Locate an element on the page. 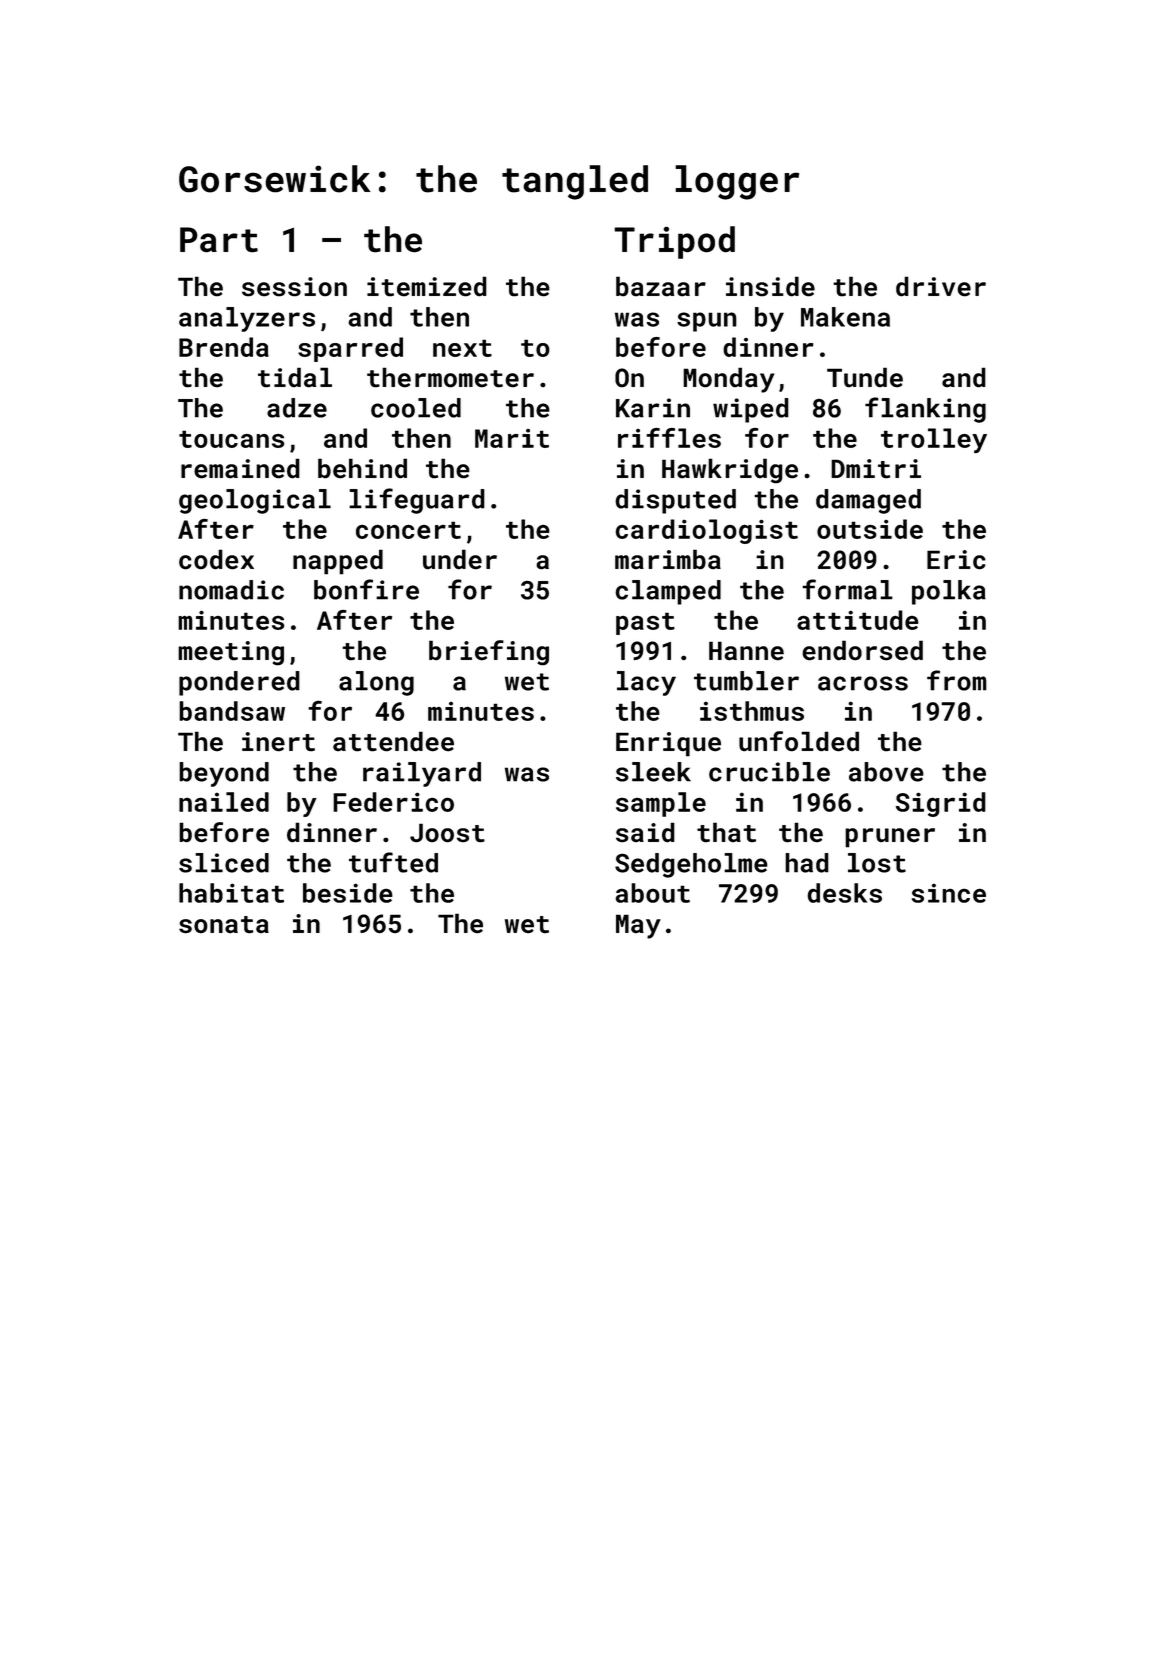  Tunde is located at coordinates (865, 377).
